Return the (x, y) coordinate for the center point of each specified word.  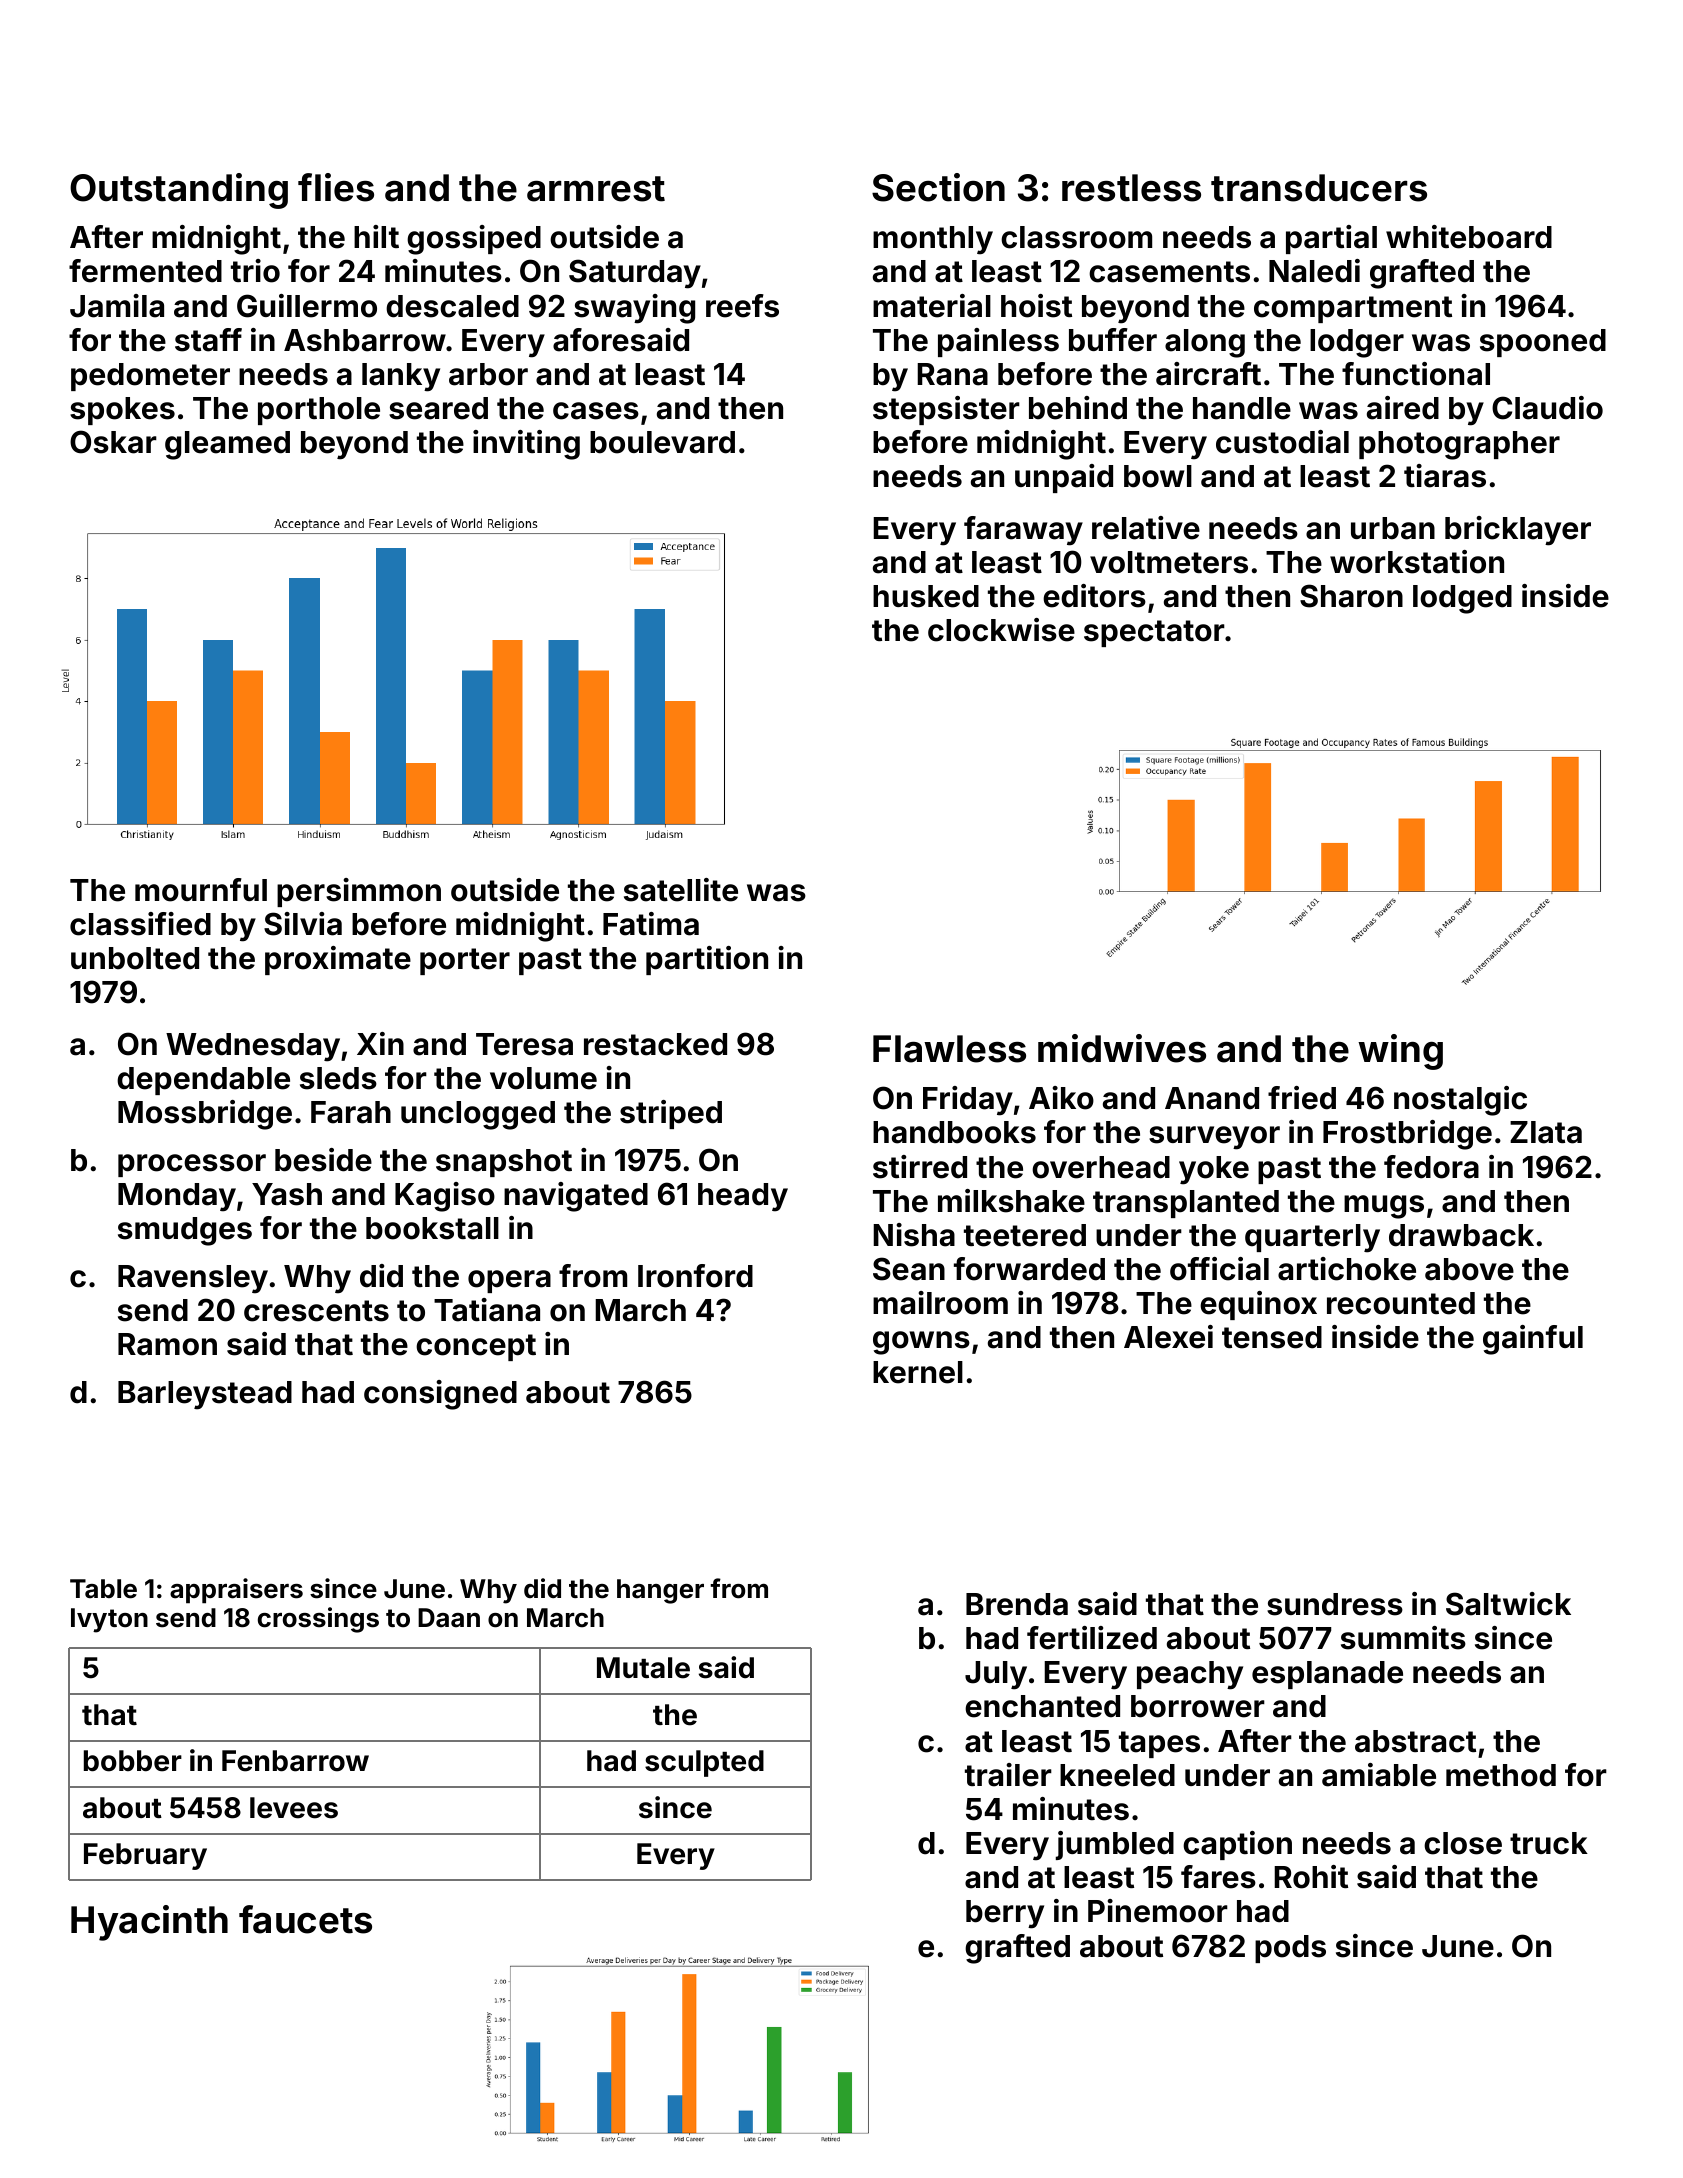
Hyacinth (149, 1923)
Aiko (1061, 1098)
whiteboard (1469, 237)
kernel (918, 1372)
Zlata (1546, 1132)
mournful (201, 890)
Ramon (167, 1344)
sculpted (704, 1763)
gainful (1533, 1340)
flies (336, 187)
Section (938, 187)
